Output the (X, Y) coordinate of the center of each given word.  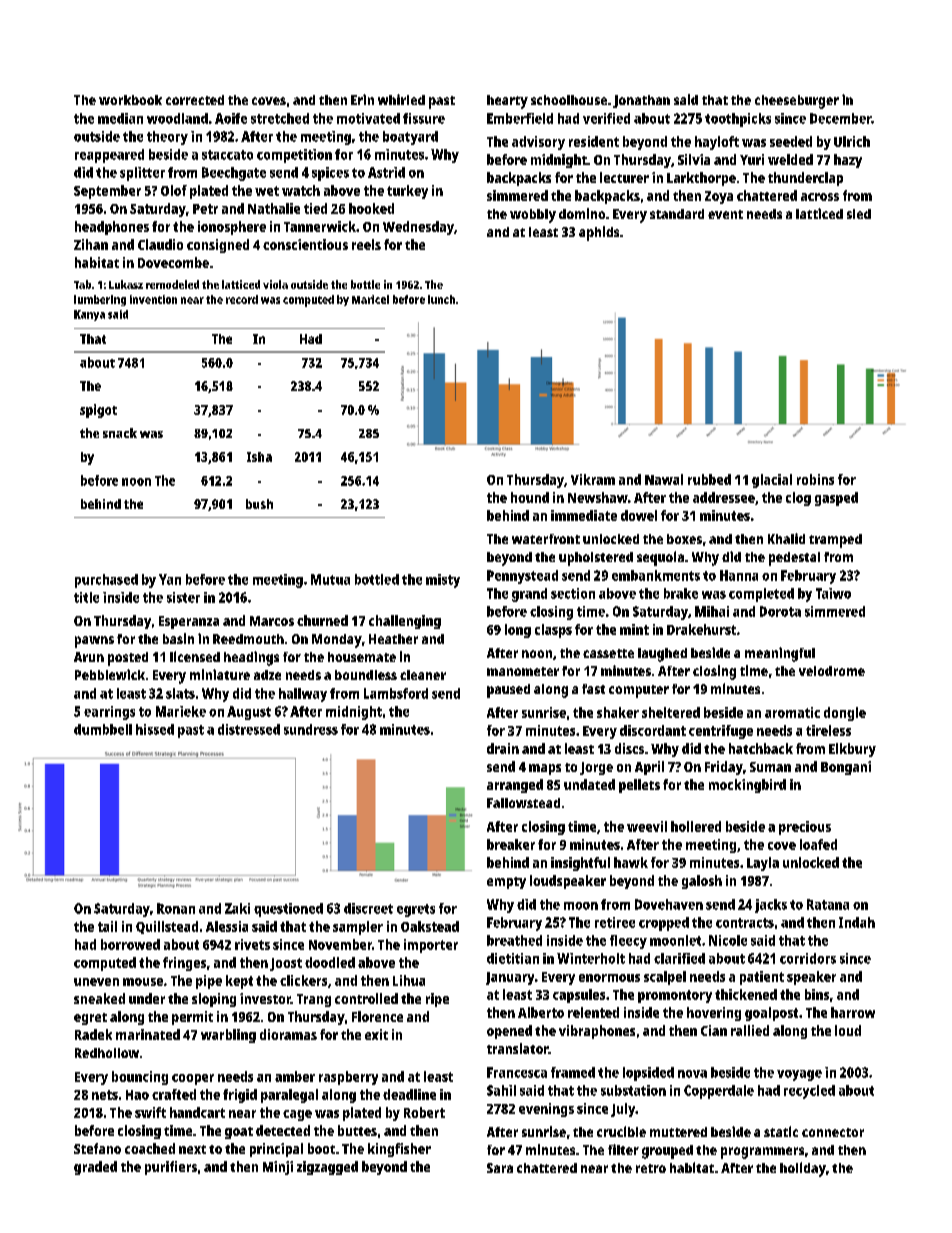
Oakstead (430, 926)
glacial (772, 481)
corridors (808, 958)
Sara (500, 1168)
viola (275, 284)
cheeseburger (797, 102)
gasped (836, 499)
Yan (170, 579)
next (192, 1149)
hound (530, 497)
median (120, 118)
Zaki (237, 908)
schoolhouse (569, 100)
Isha (259, 457)
